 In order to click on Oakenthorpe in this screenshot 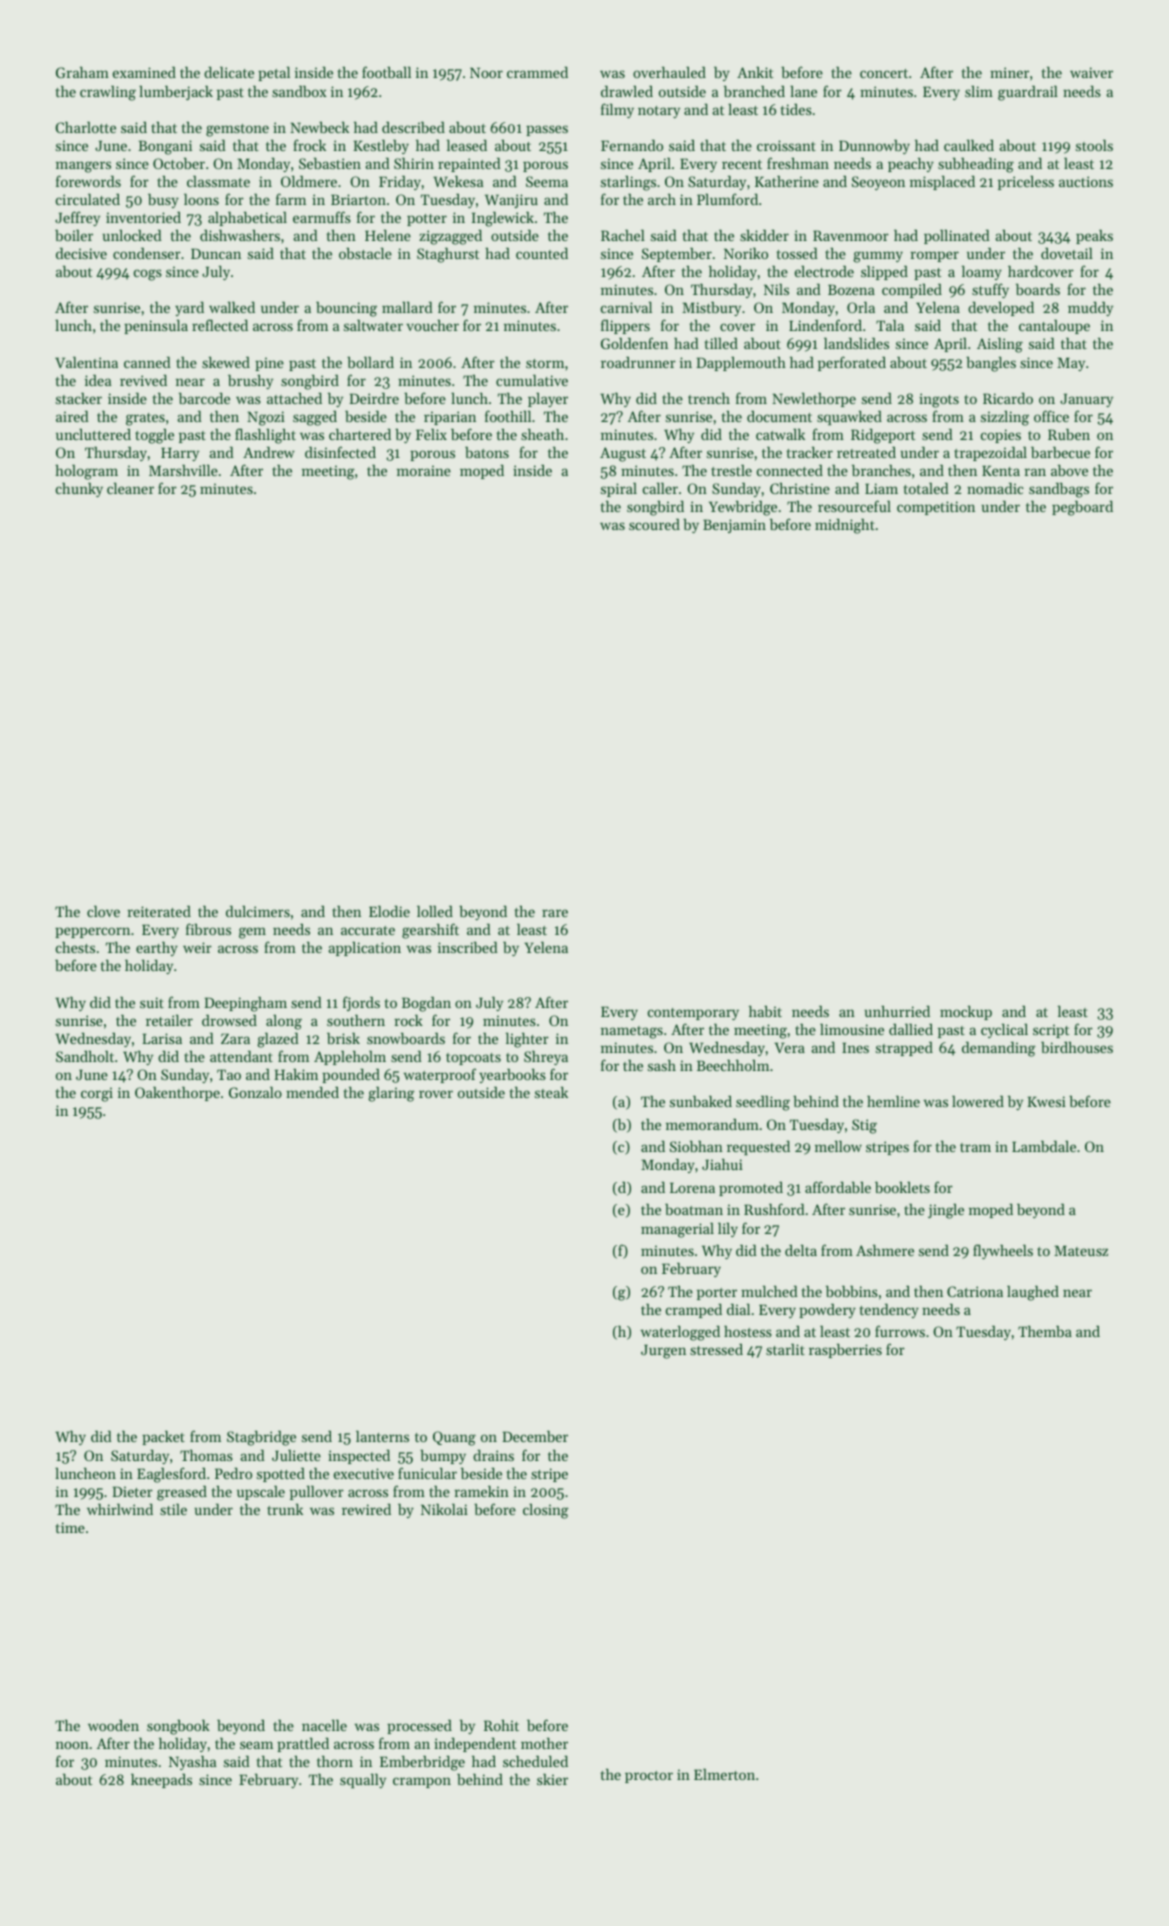, I will do `click(177, 1094)`.
